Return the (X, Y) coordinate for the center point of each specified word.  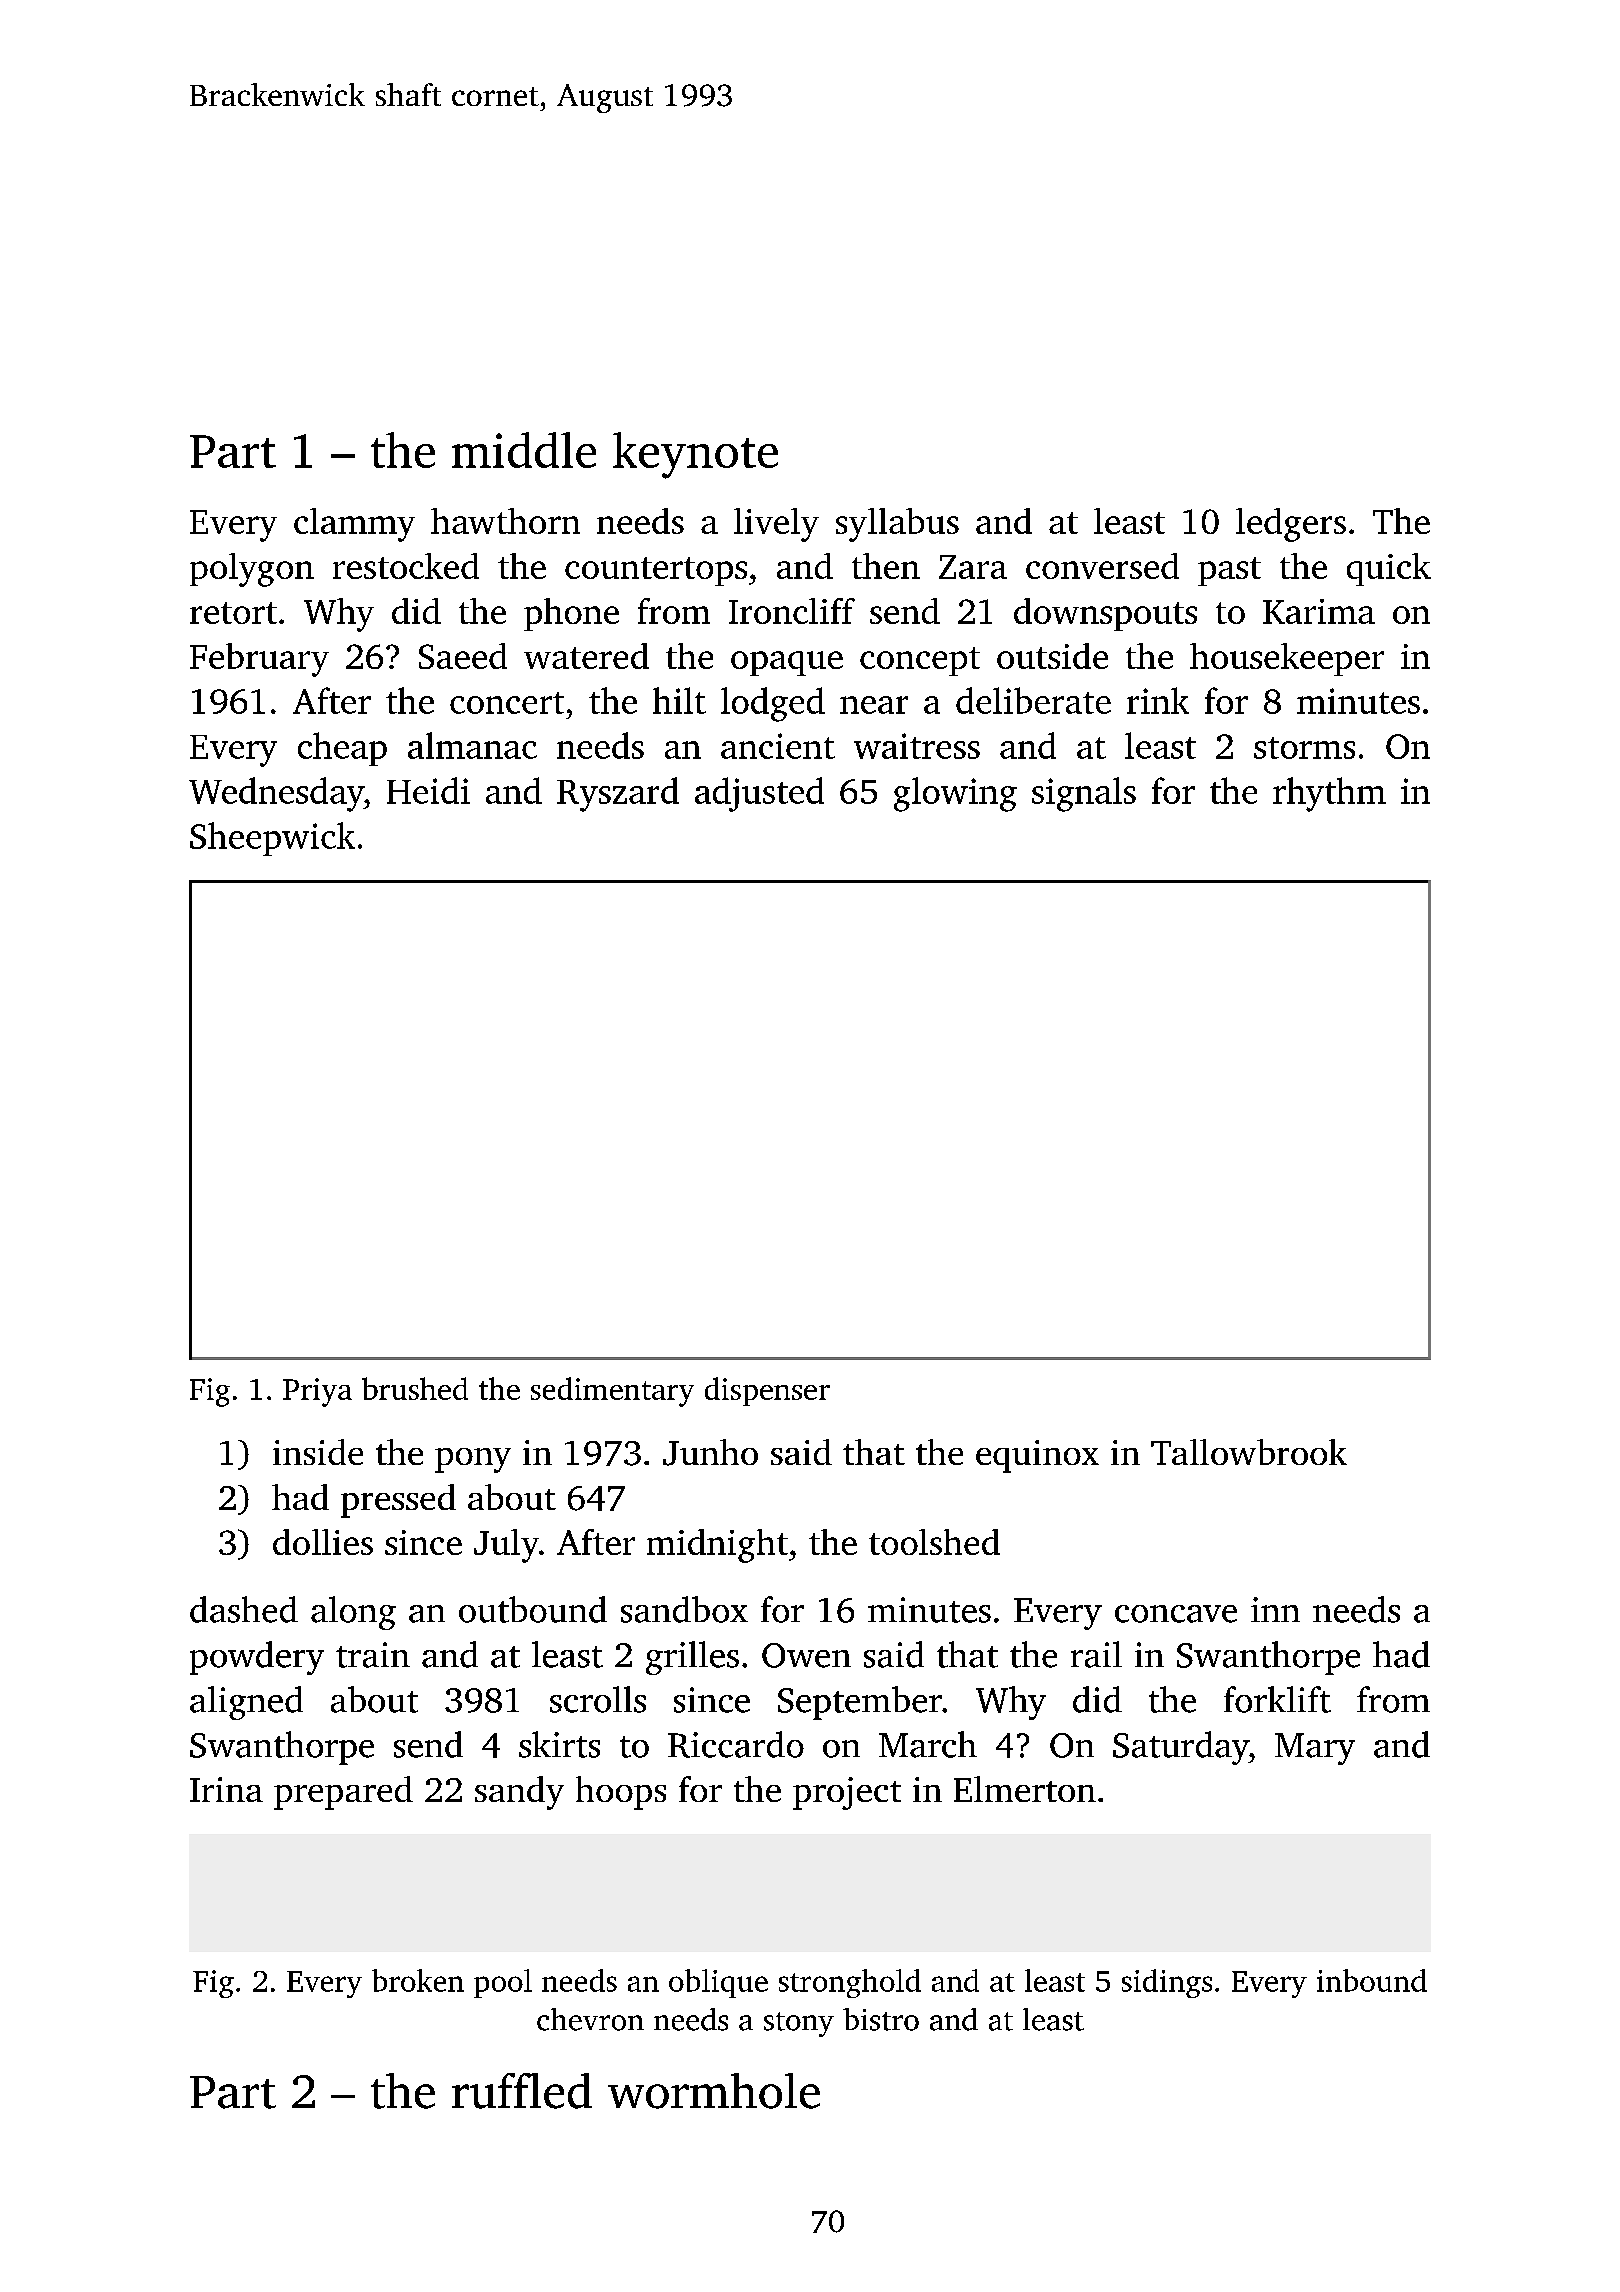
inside (318, 1452)
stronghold (850, 1983)
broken (418, 1980)
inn (1275, 1609)
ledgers (1291, 525)
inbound (1372, 1980)
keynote (695, 455)
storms (1304, 748)
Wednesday (276, 794)
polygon (252, 570)
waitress (917, 746)
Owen (806, 1655)
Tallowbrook (1249, 1452)
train (373, 1655)
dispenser (767, 1391)
